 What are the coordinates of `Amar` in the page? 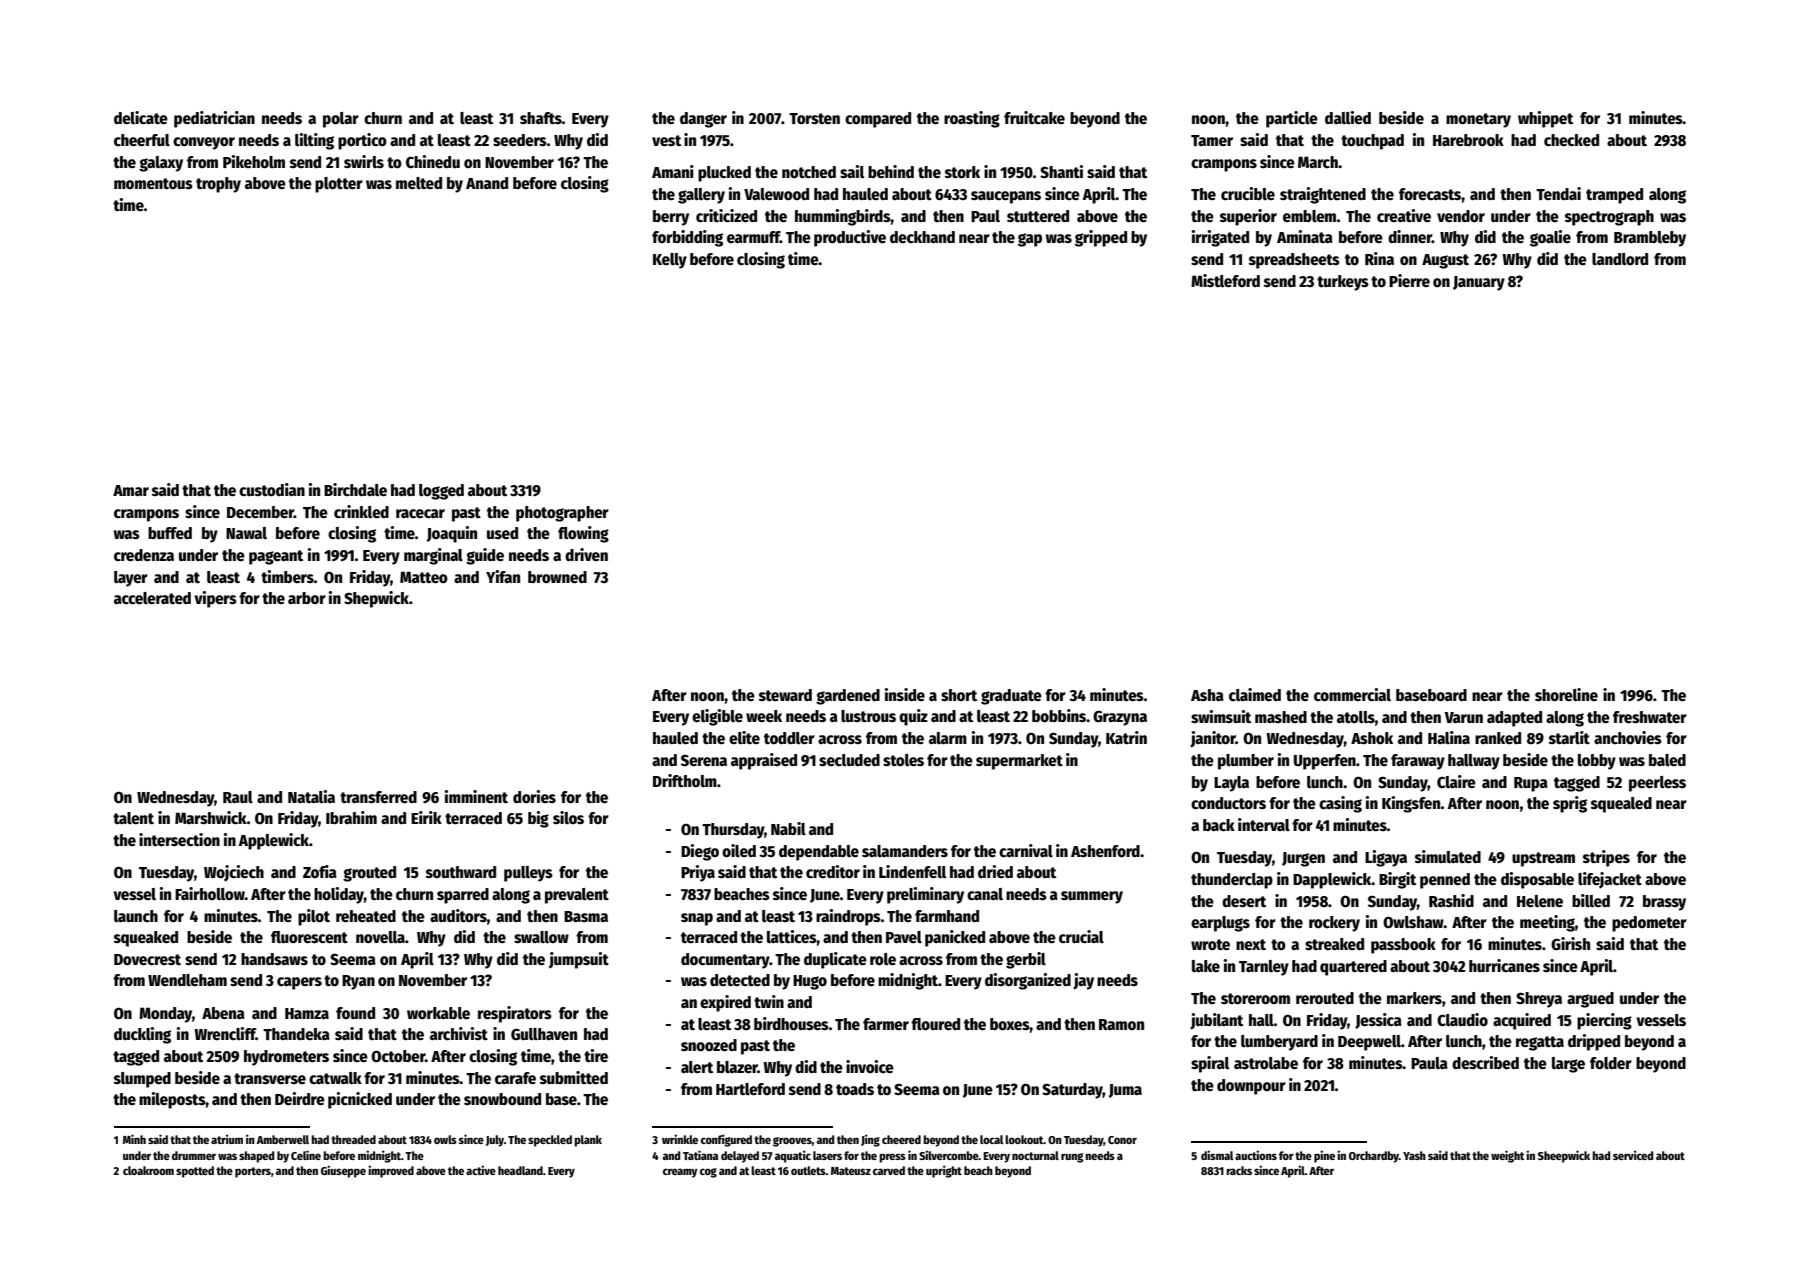 It's located at (131, 490).
